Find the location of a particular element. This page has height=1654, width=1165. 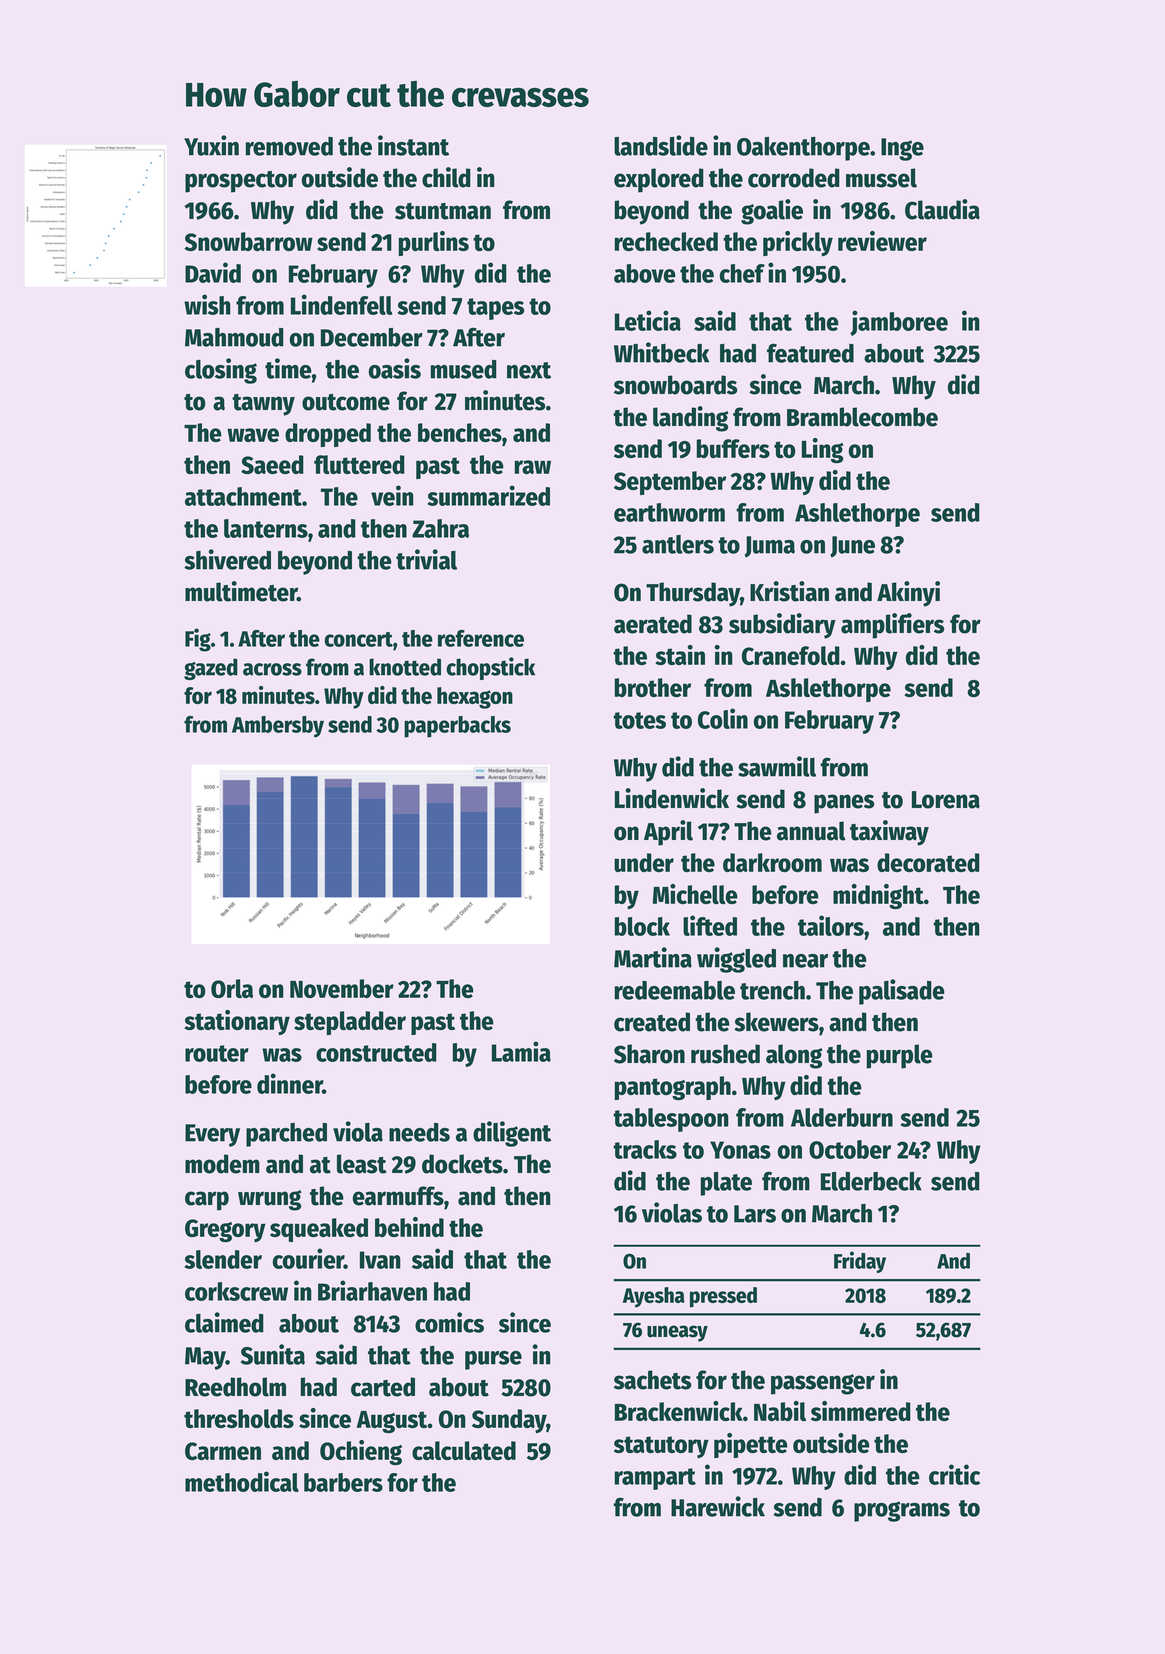

instant is located at coordinates (413, 145).
